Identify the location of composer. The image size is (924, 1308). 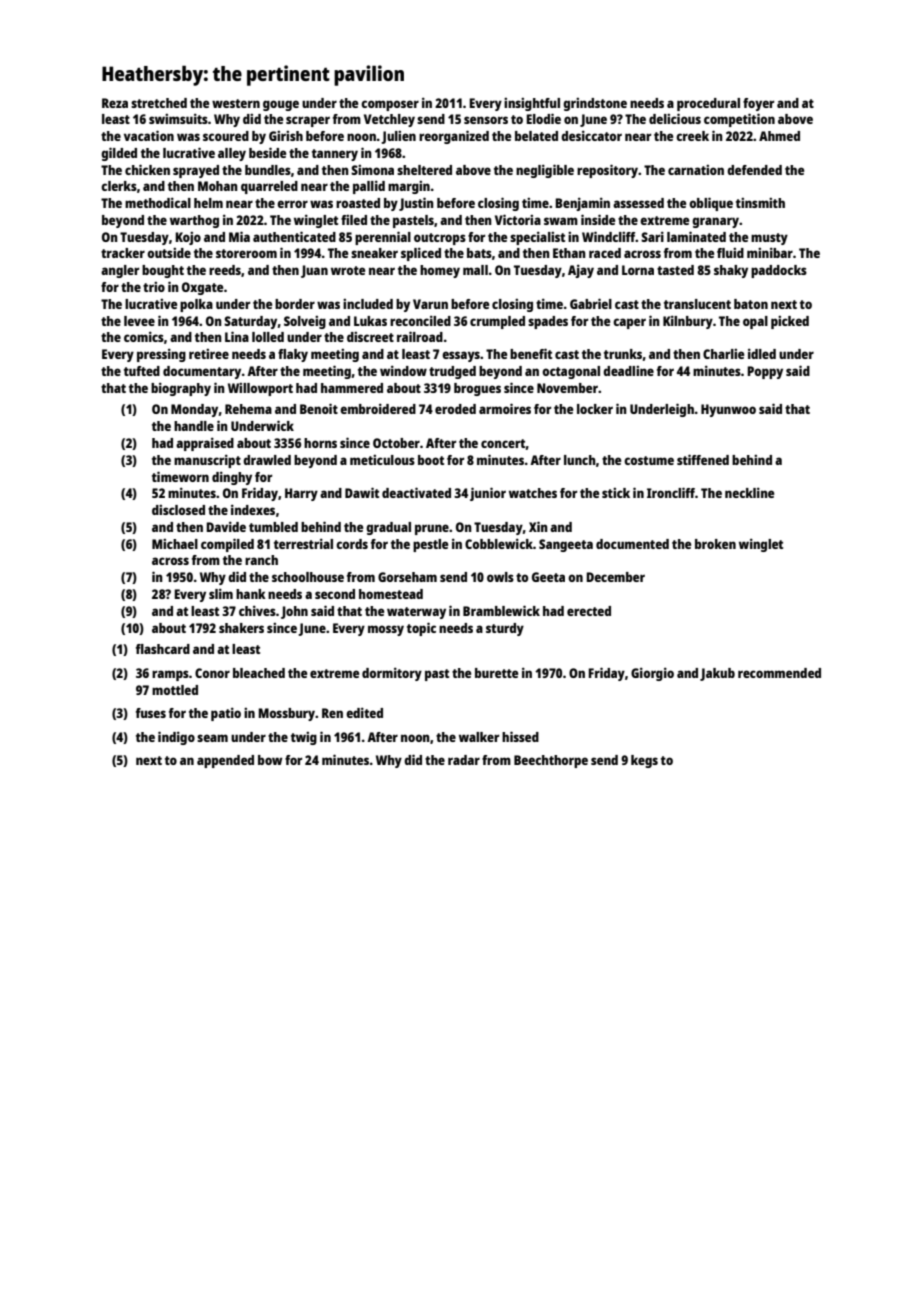
(390, 105).
